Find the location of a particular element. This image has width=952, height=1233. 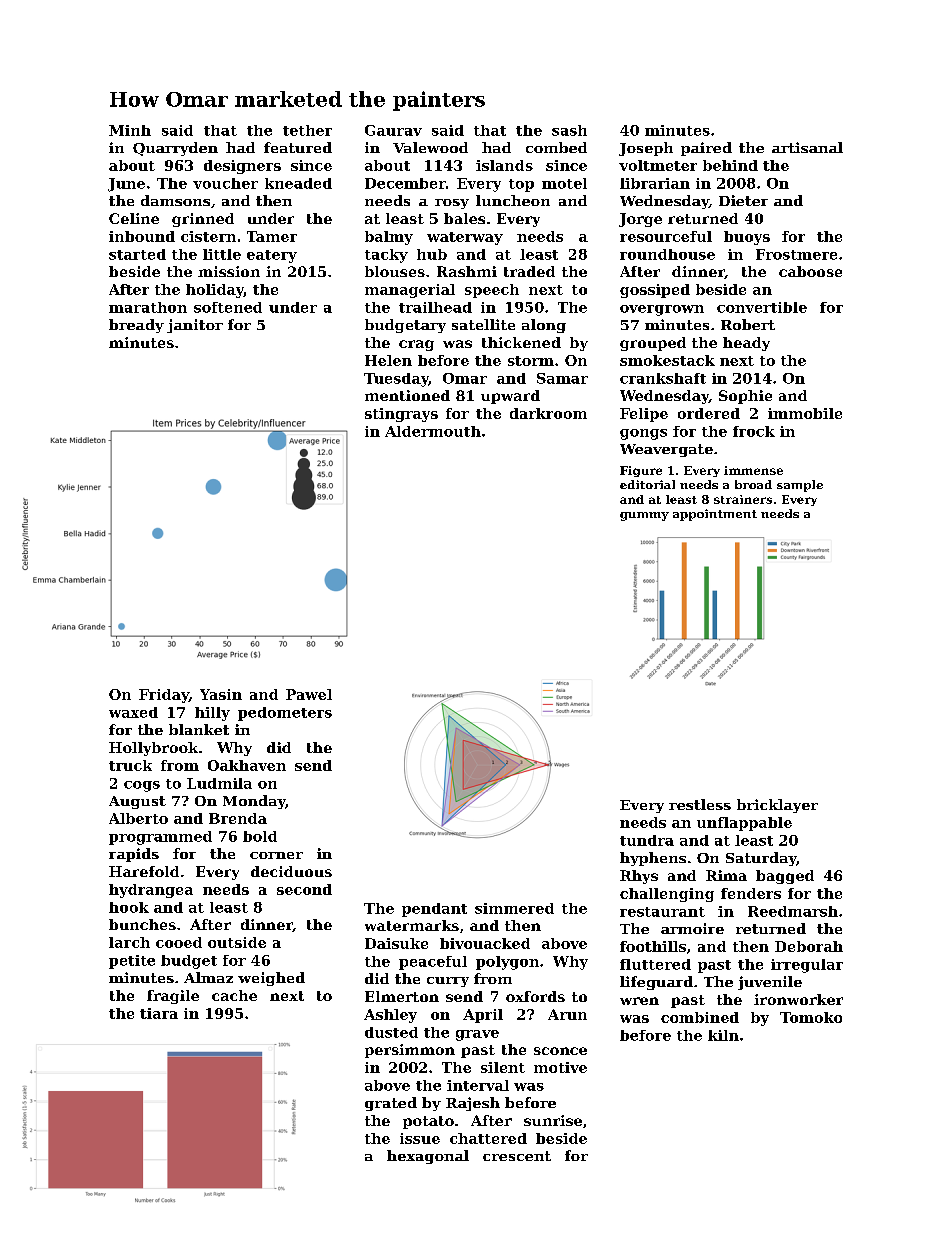

buoys is located at coordinates (747, 238).
